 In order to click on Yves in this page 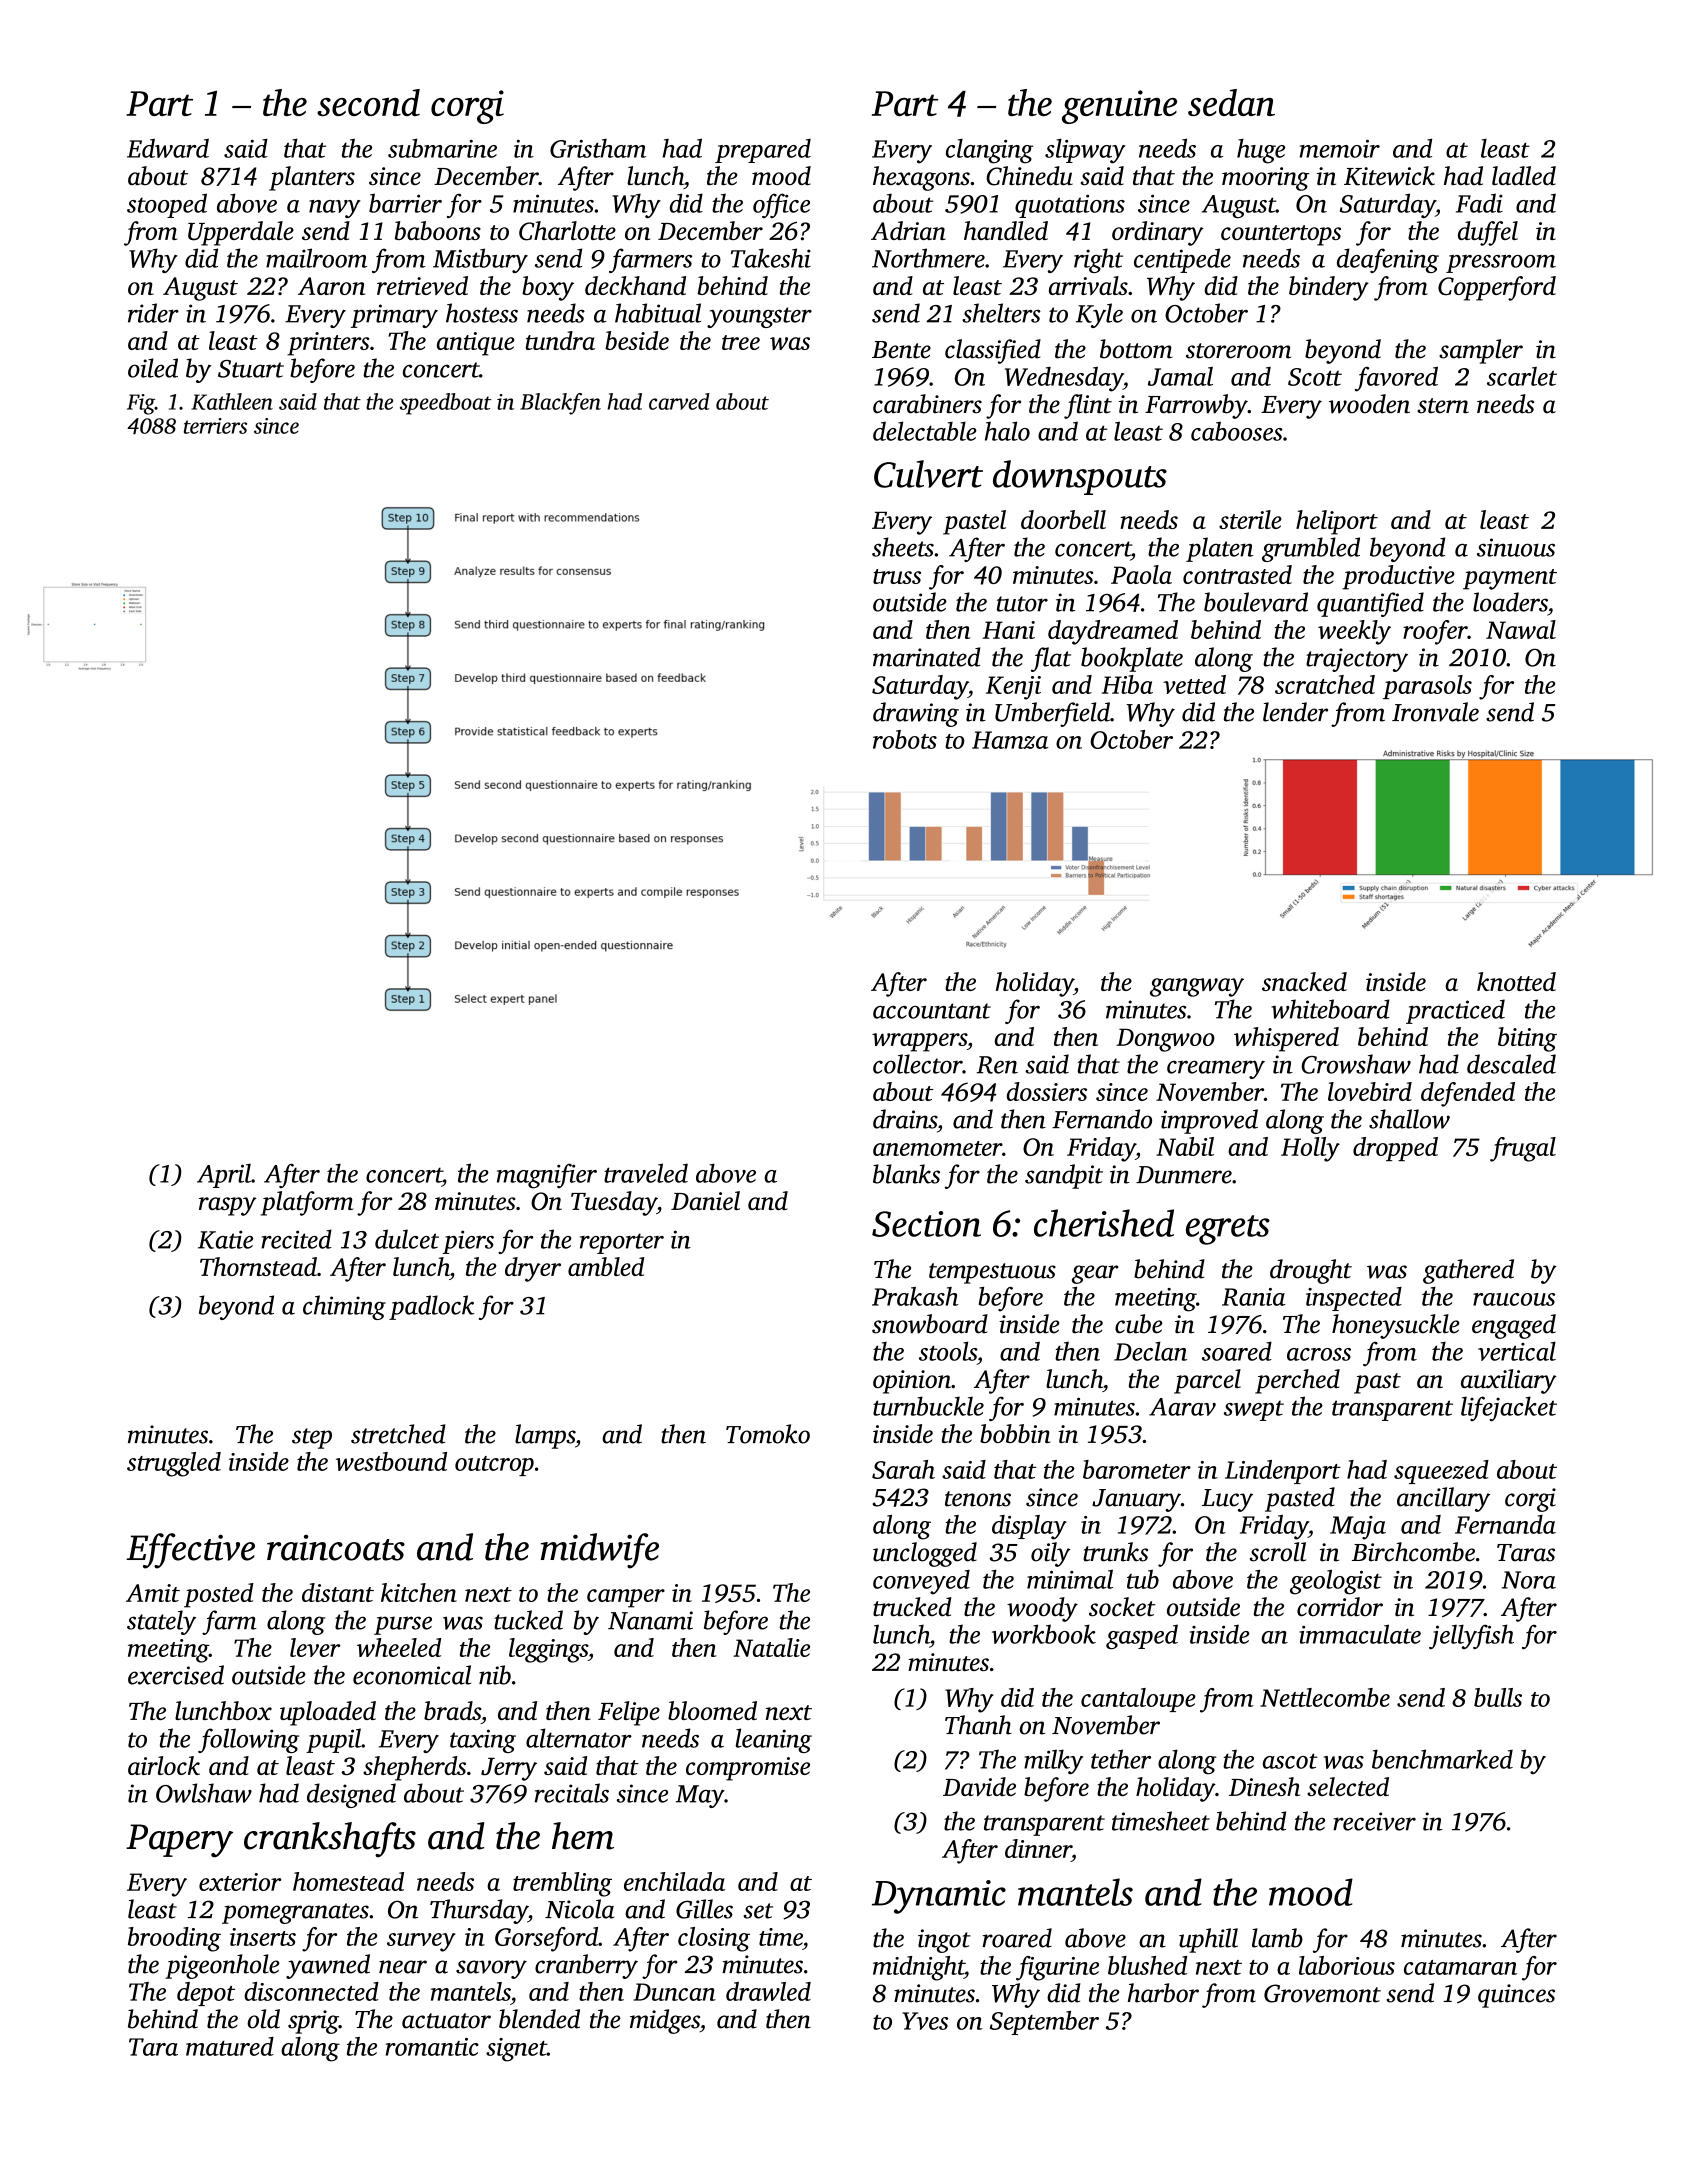, I will do `click(925, 2021)`.
